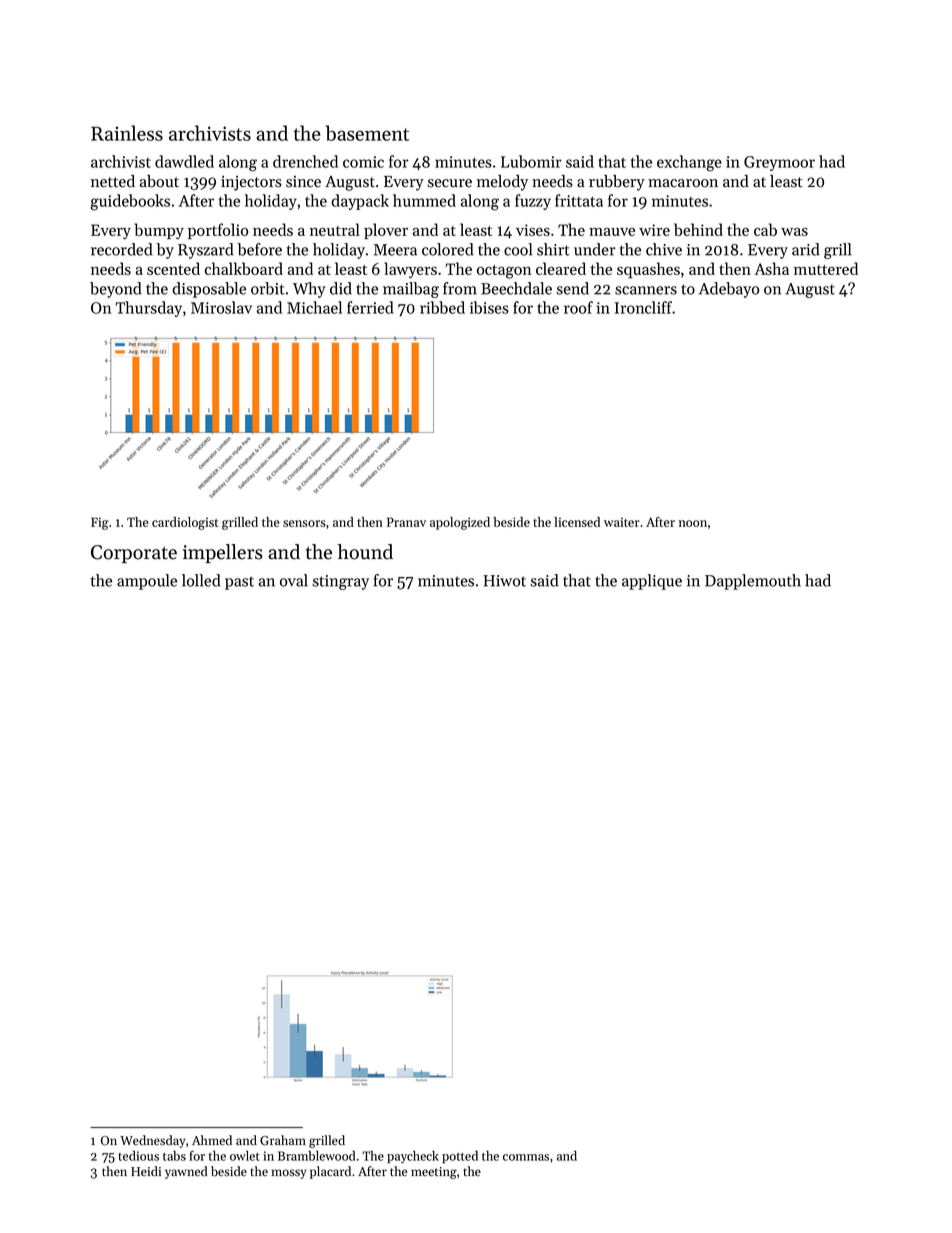  I want to click on Greymoor, so click(779, 163).
